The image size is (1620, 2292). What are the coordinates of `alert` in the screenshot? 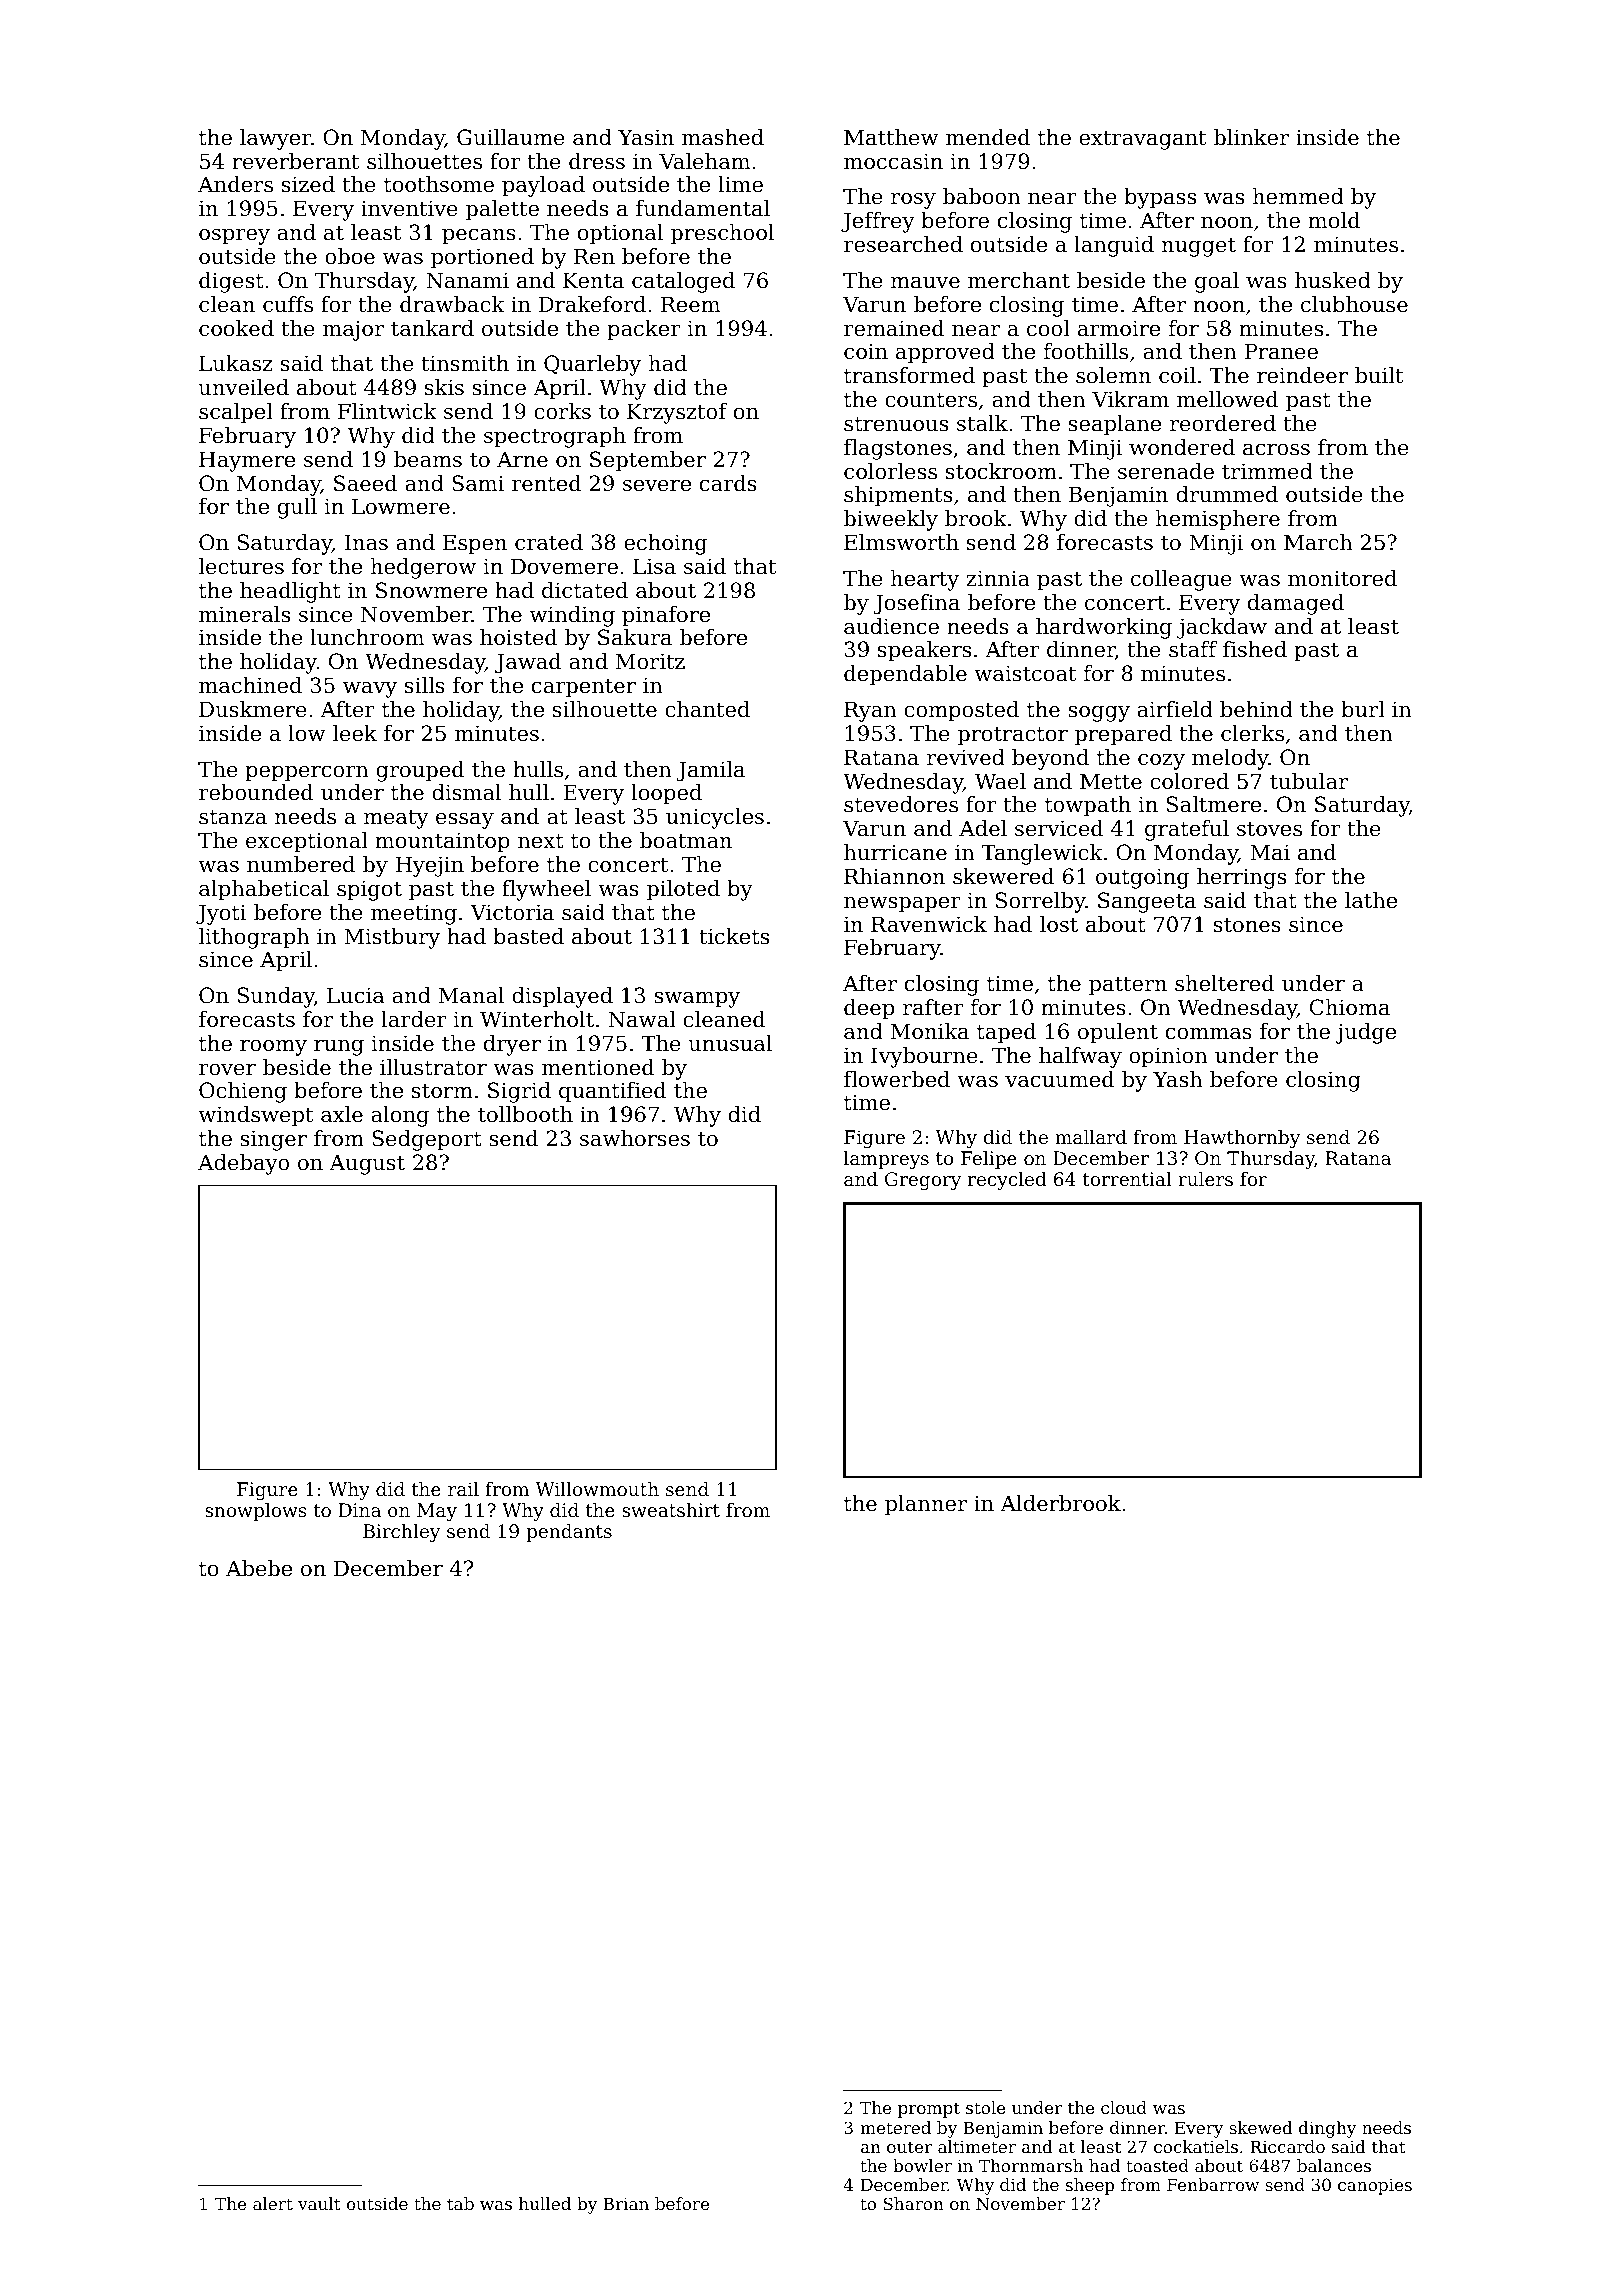 It's located at (273, 2203).
